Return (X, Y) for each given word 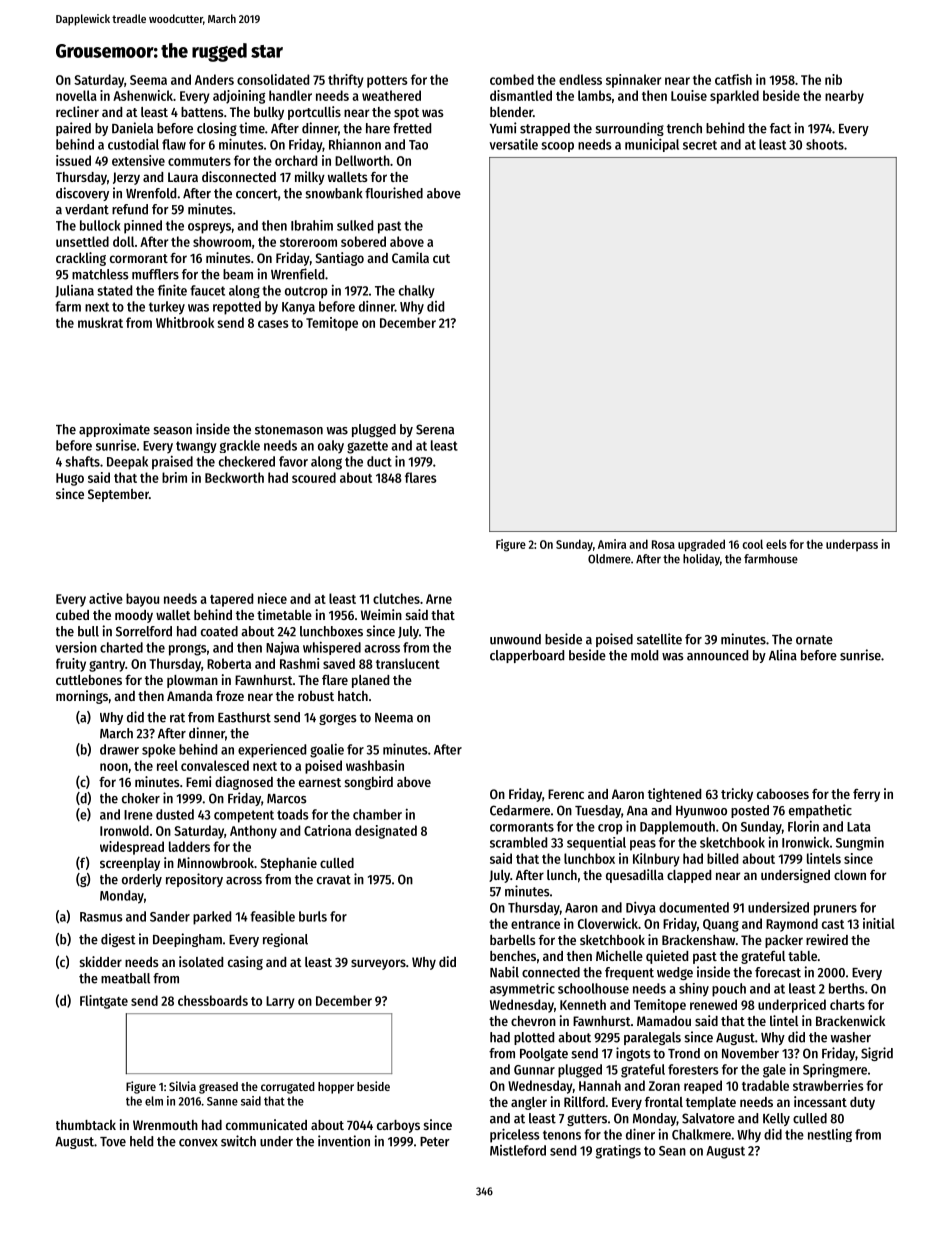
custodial (133, 144)
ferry (866, 795)
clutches (396, 598)
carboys (398, 1126)
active (106, 598)
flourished (394, 193)
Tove (113, 1142)
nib (833, 79)
